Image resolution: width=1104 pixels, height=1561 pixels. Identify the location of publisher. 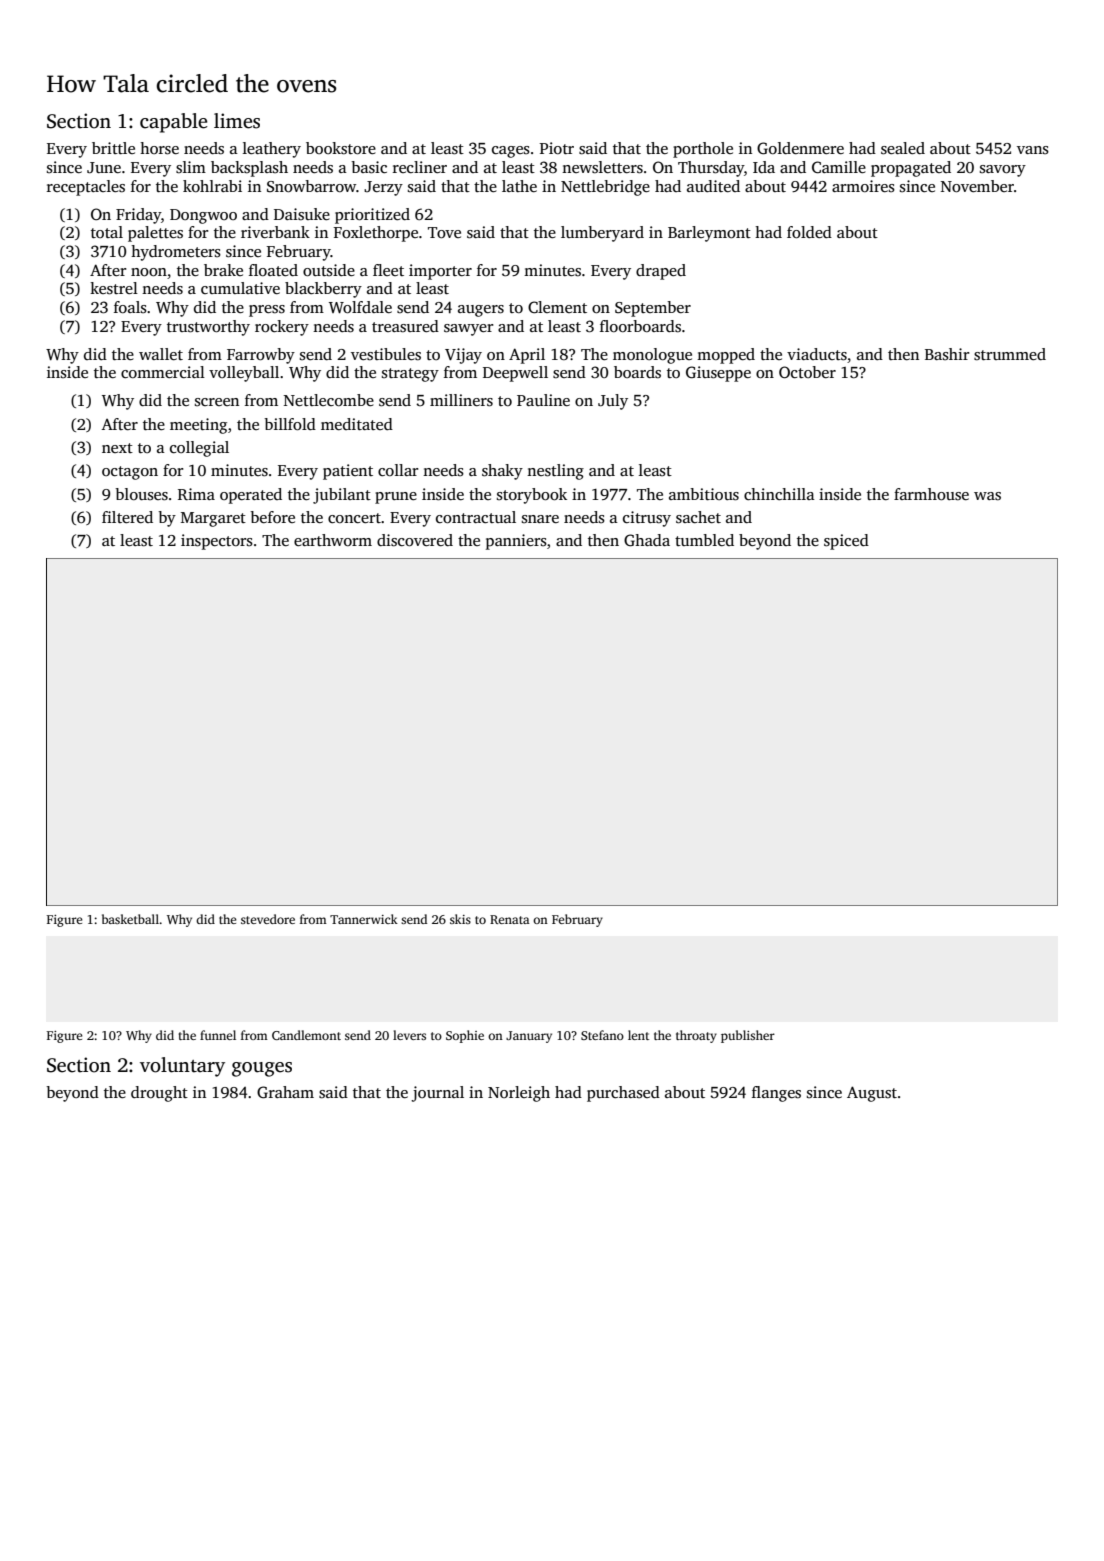
(748, 1036).
